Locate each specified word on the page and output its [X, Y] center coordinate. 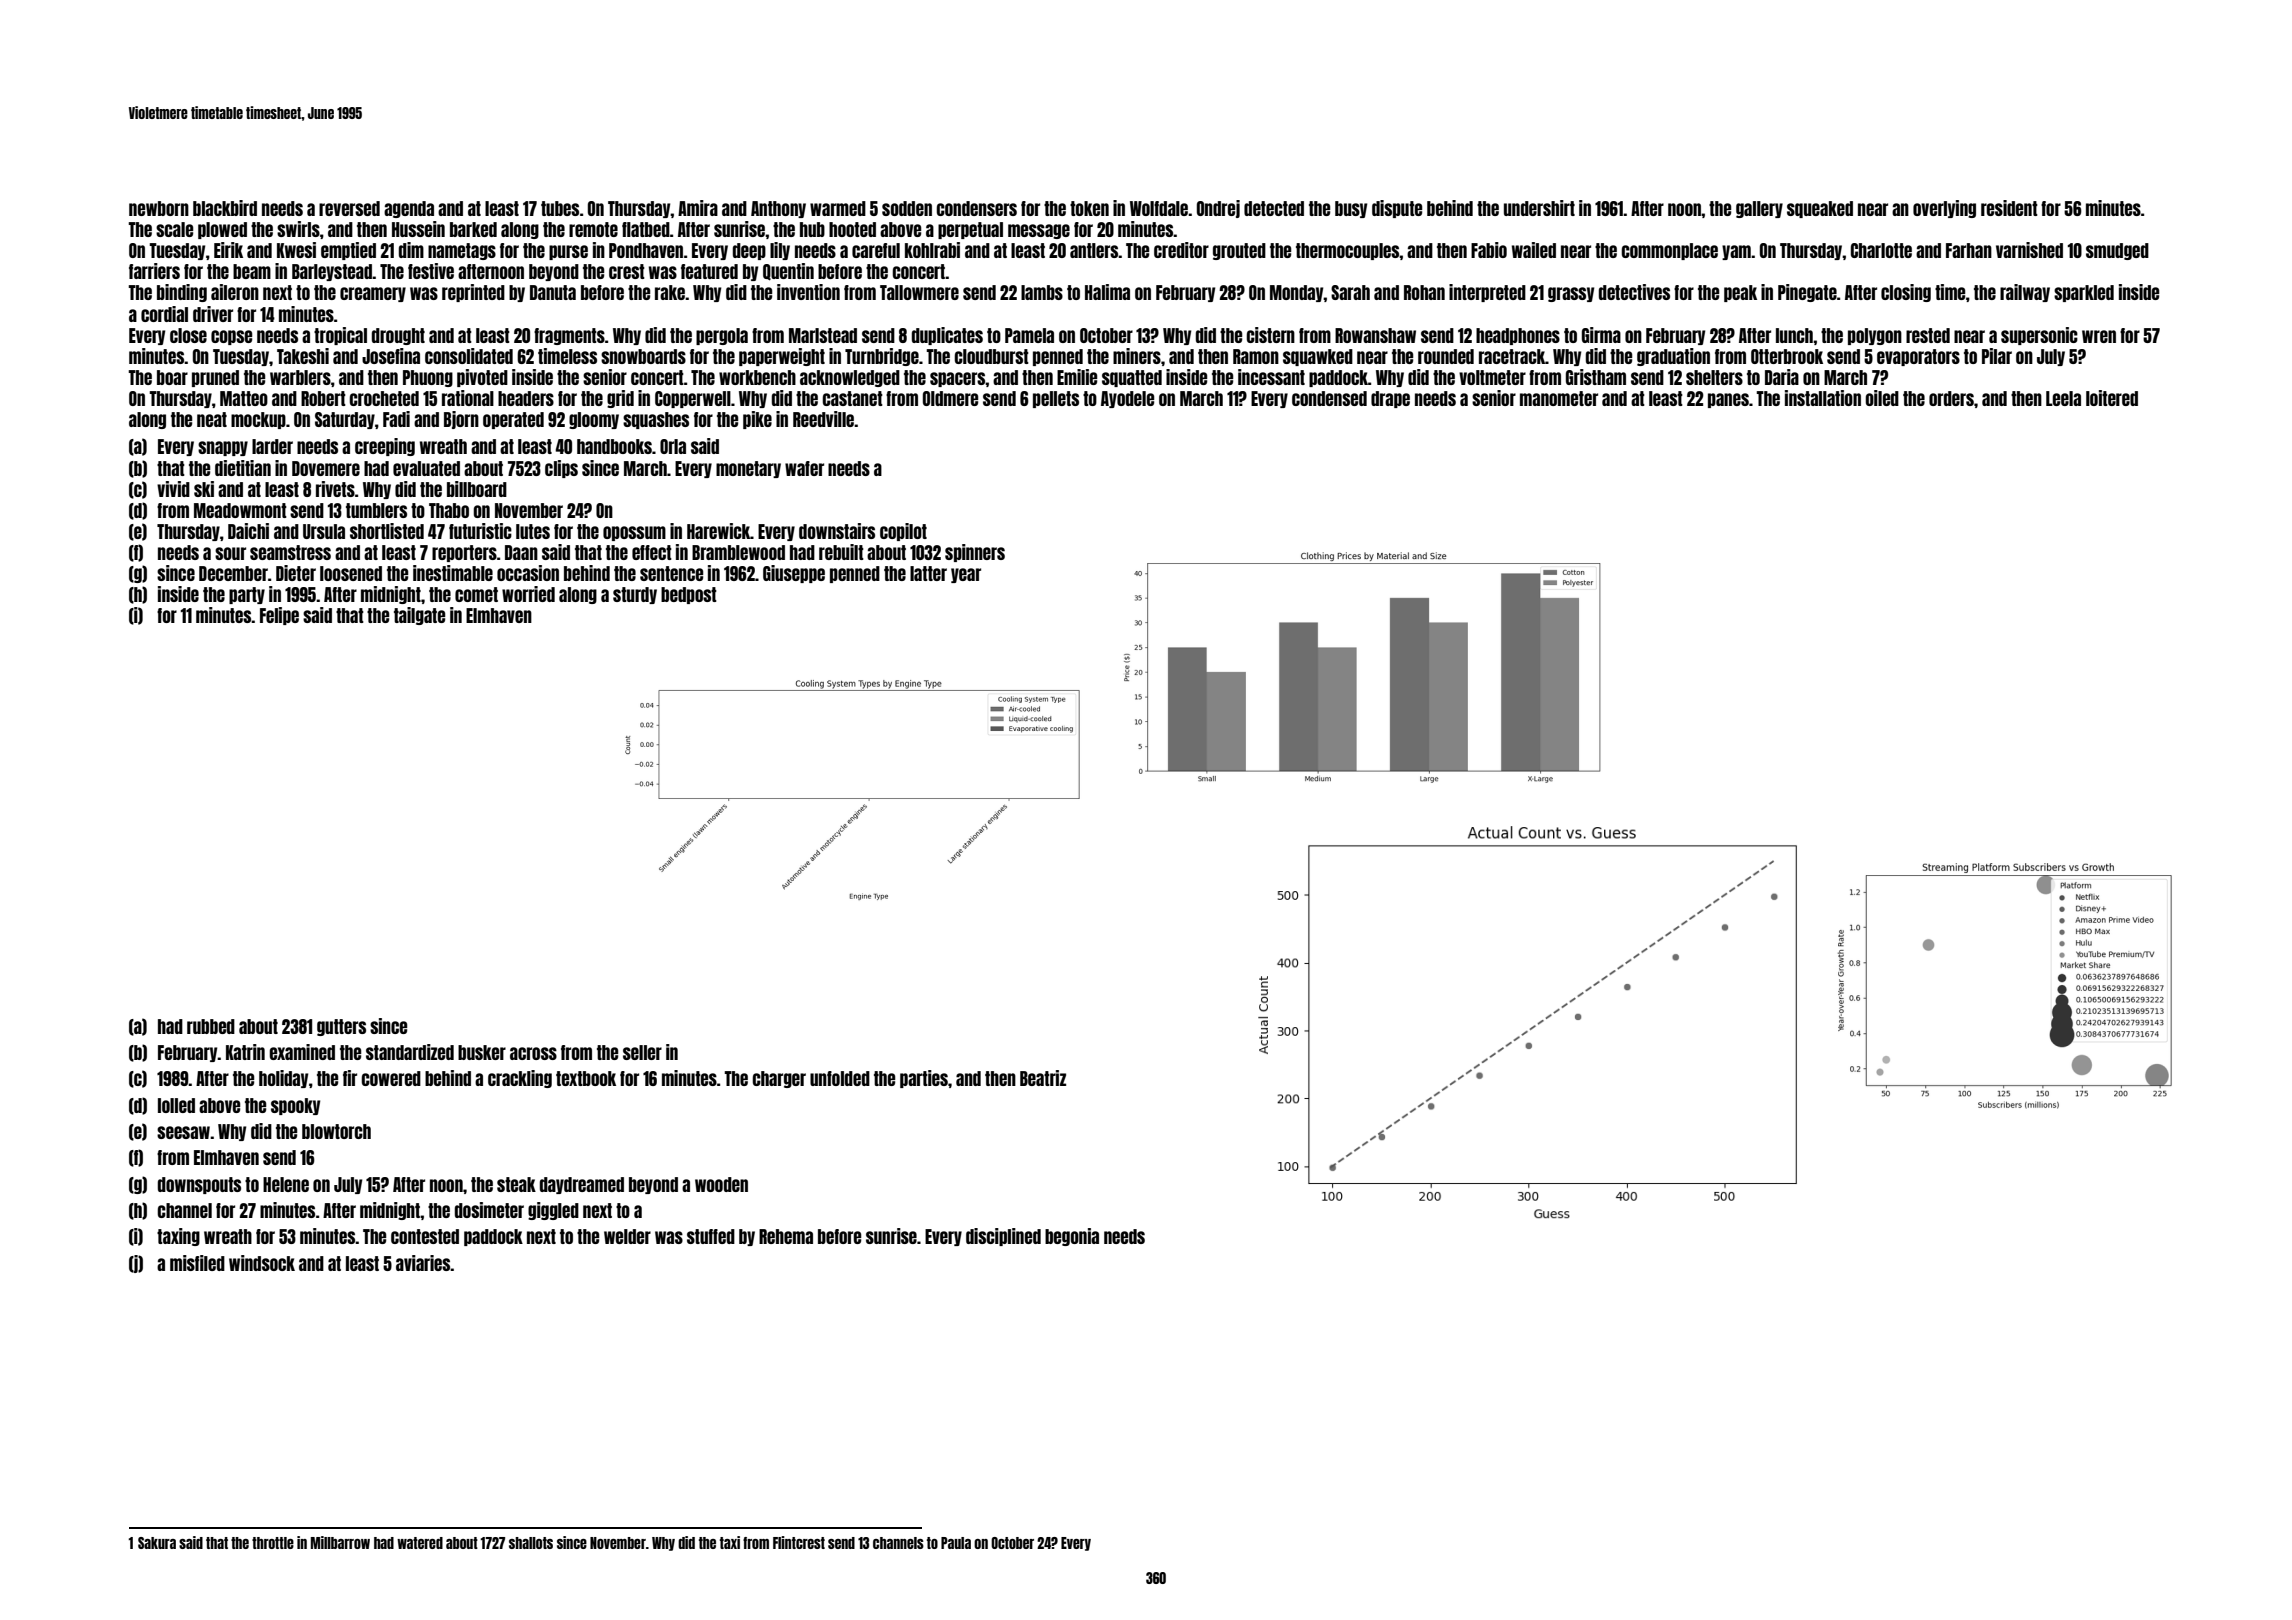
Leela [2063, 398]
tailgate [419, 616]
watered [420, 1543]
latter [928, 573]
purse [568, 252]
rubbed [211, 1026]
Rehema [786, 1236]
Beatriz [1043, 1078]
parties [924, 1079]
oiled [1882, 398]
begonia [1072, 1237]
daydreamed [582, 1185]
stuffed [711, 1236]
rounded [1446, 356]
